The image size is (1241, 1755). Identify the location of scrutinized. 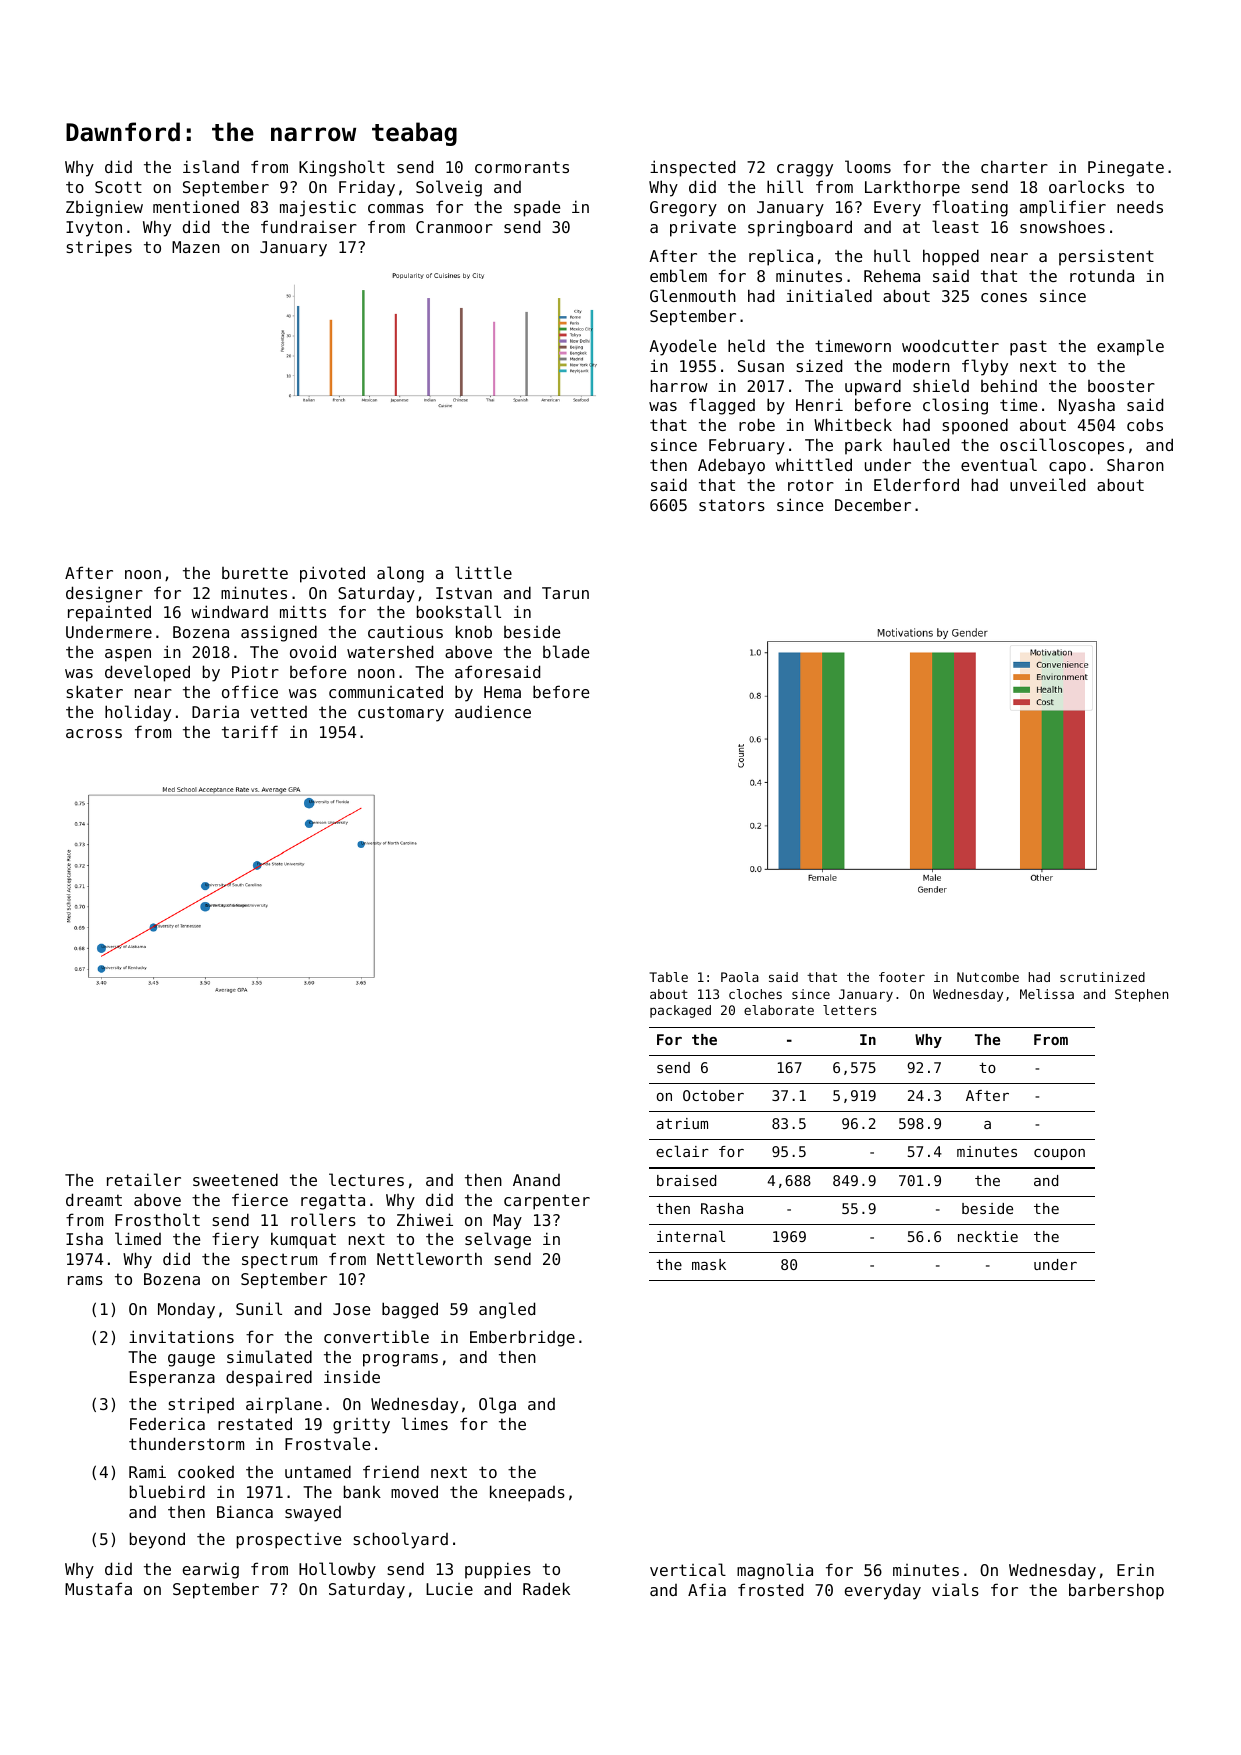
(1102, 977).
